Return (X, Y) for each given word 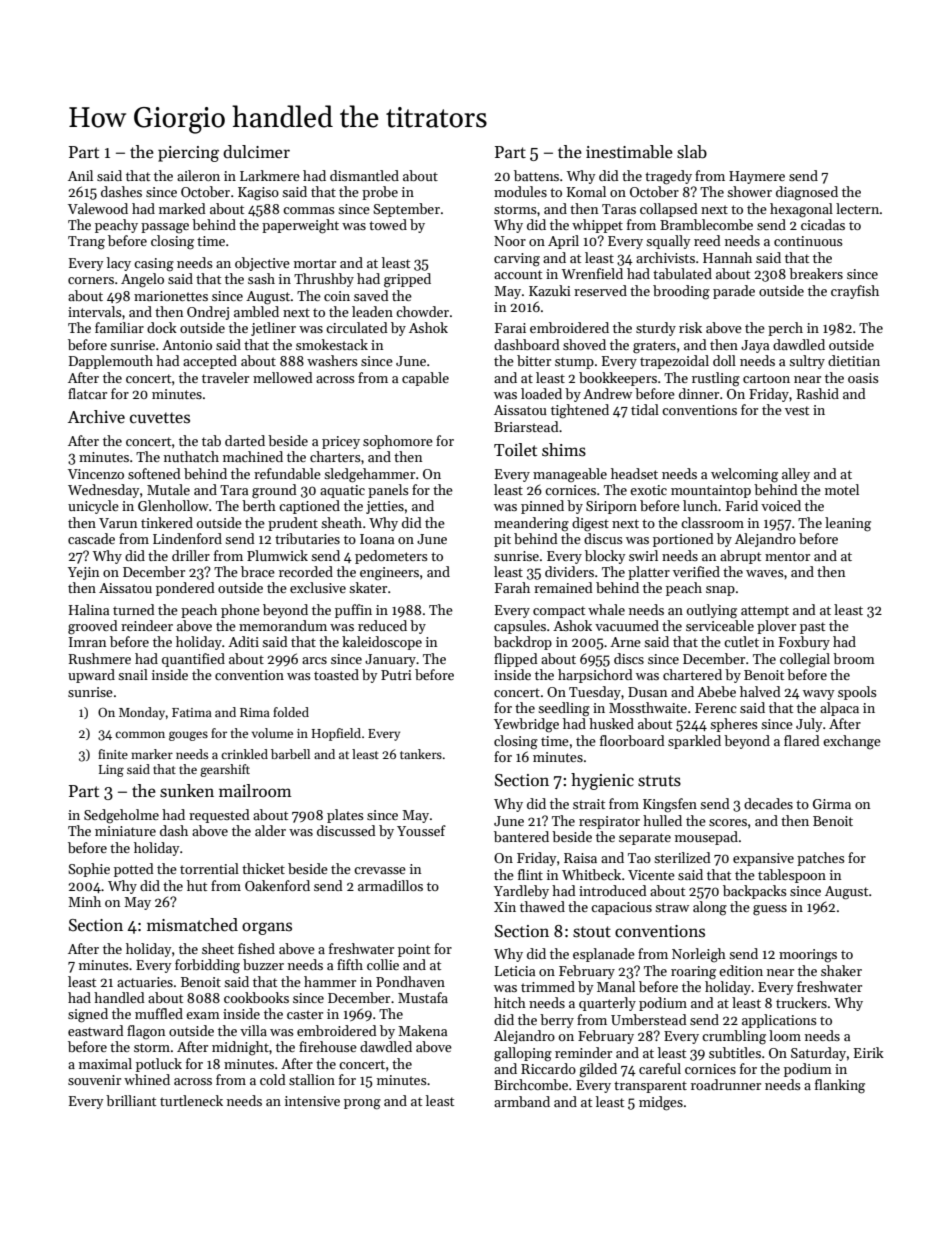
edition (741, 970)
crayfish (855, 292)
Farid (742, 505)
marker (152, 754)
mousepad (706, 838)
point (414, 950)
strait (589, 804)
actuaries (145, 982)
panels (388, 491)
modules (520, 191)
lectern (857, 208)
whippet (597, 226)
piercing (188, 154)
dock (162, 327)
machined (253, 456)
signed (88, 1015)
